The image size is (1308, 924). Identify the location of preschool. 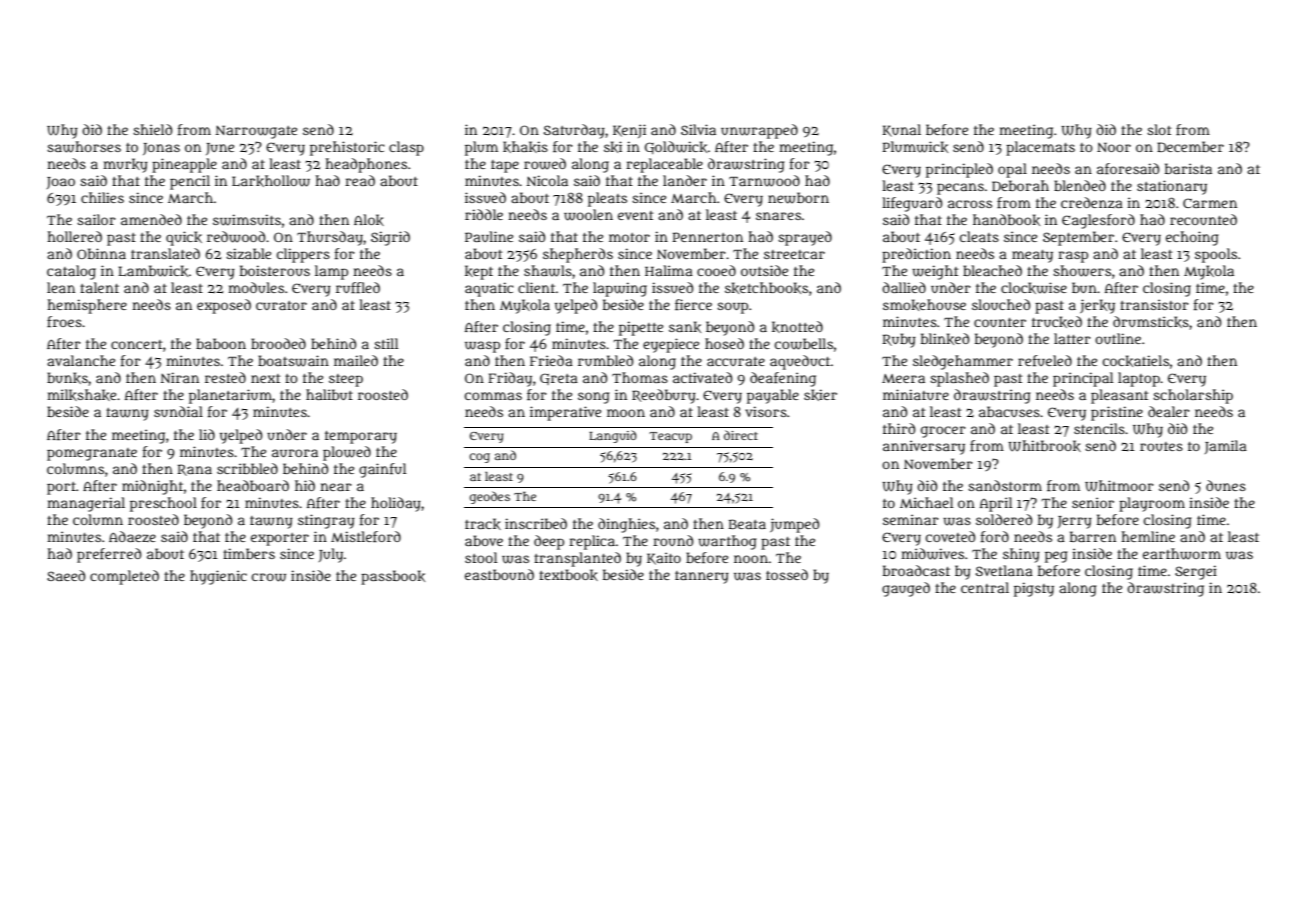
(163, 504).
